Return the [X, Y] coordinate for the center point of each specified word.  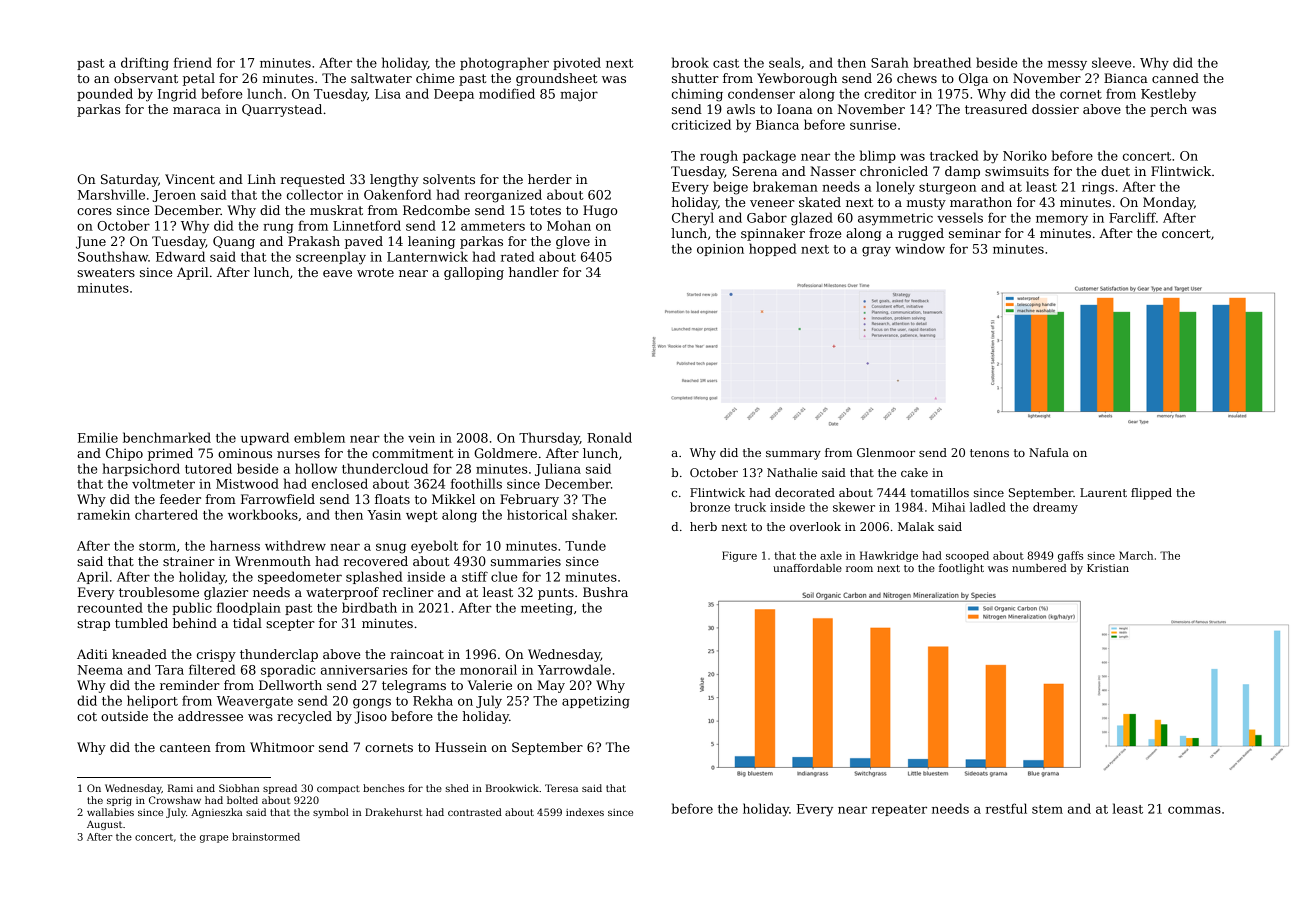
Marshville [111, 194]
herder [550, 179]
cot [87, 716]
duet [1115, 171]
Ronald [609, 437]
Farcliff [1132, 217]
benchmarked [167, 437]
